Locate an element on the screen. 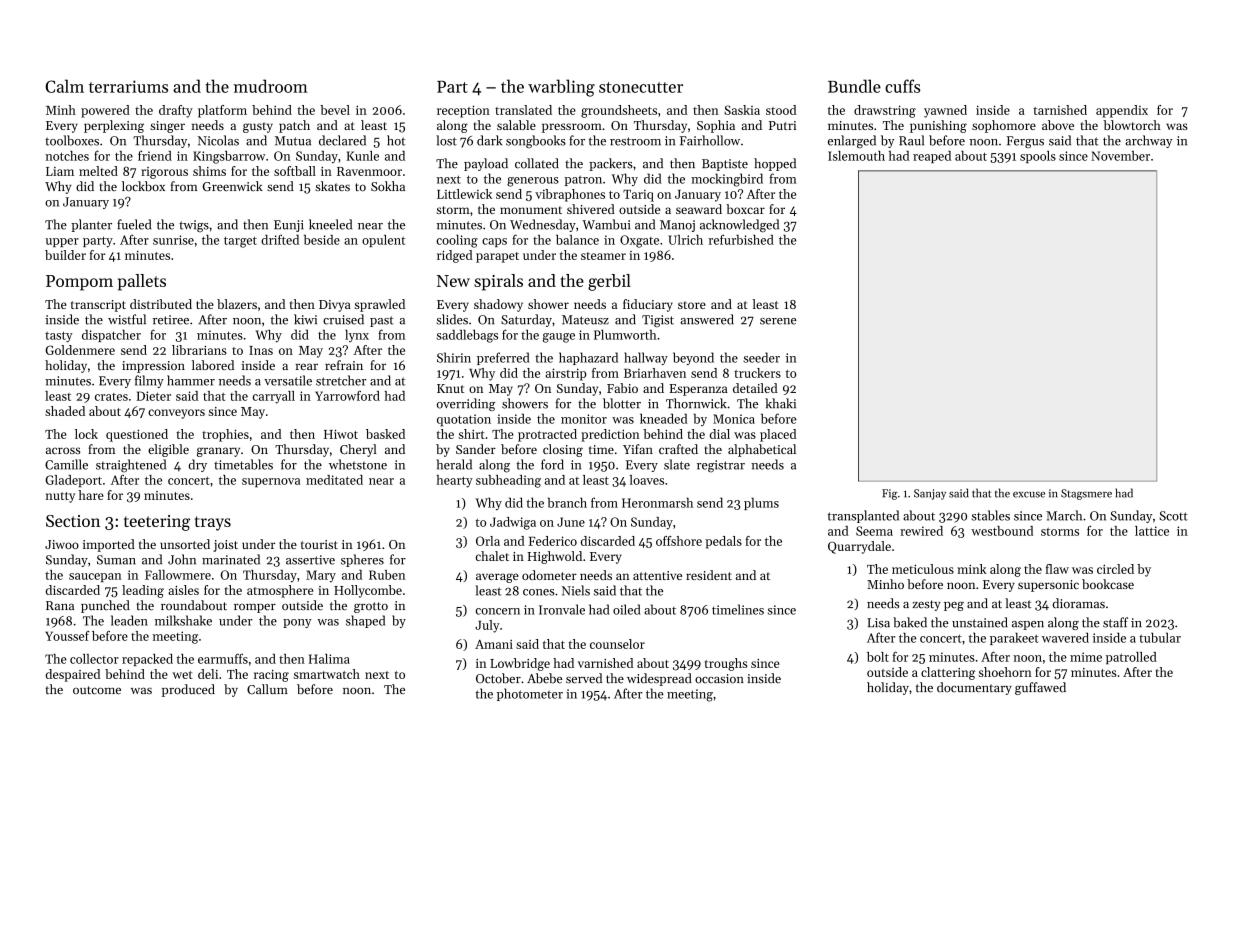  excuse is located at coordinates (1029, 495).
